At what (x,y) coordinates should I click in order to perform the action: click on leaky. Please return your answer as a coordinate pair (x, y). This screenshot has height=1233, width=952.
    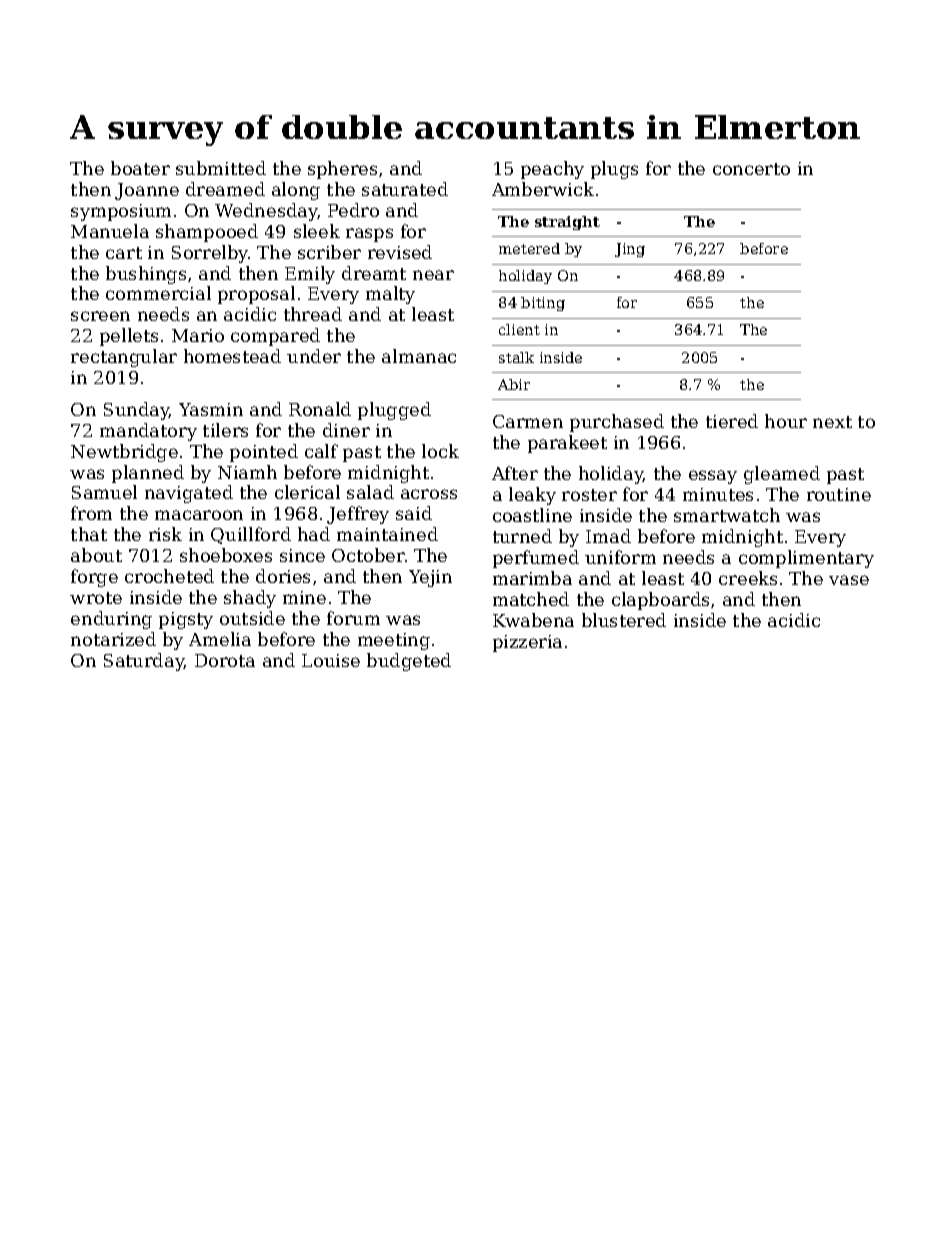
    Looking at the image, I should click on (532, 496).
